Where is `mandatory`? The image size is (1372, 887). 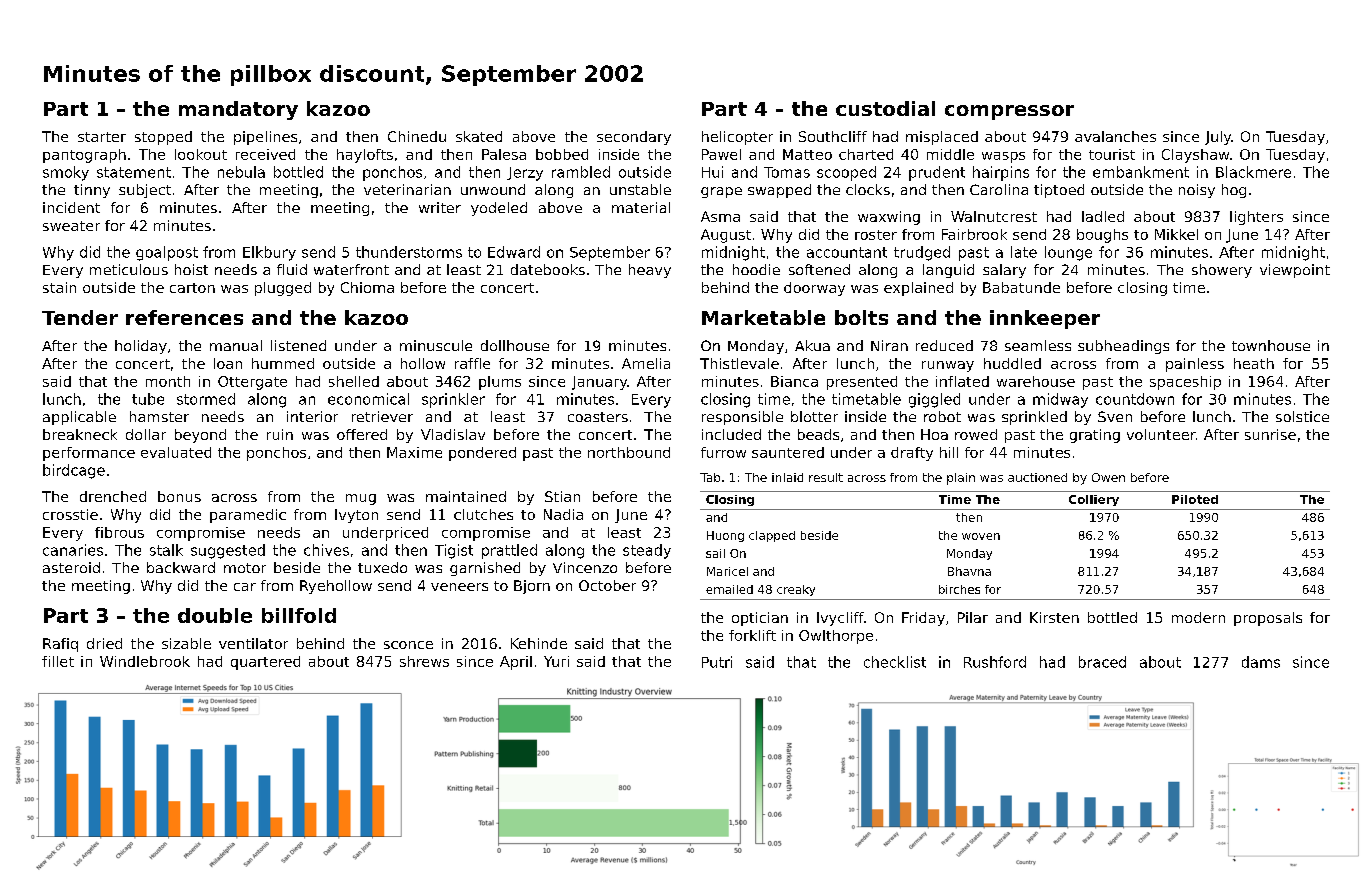 mandatory is located at coordinates (238, 110).
